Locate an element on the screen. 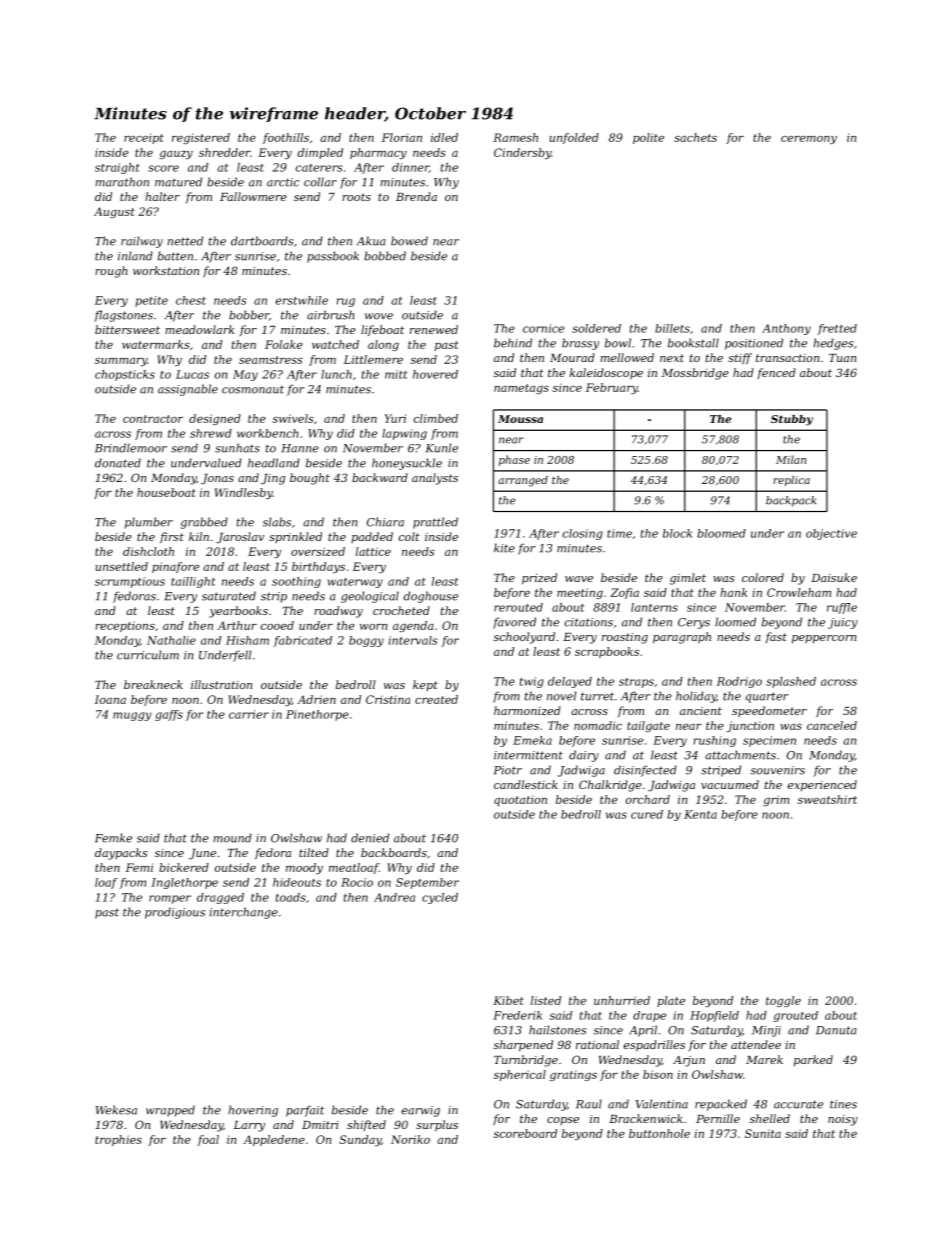 The image size is (952, 1233). colored is located at coordinates (763, 577).
